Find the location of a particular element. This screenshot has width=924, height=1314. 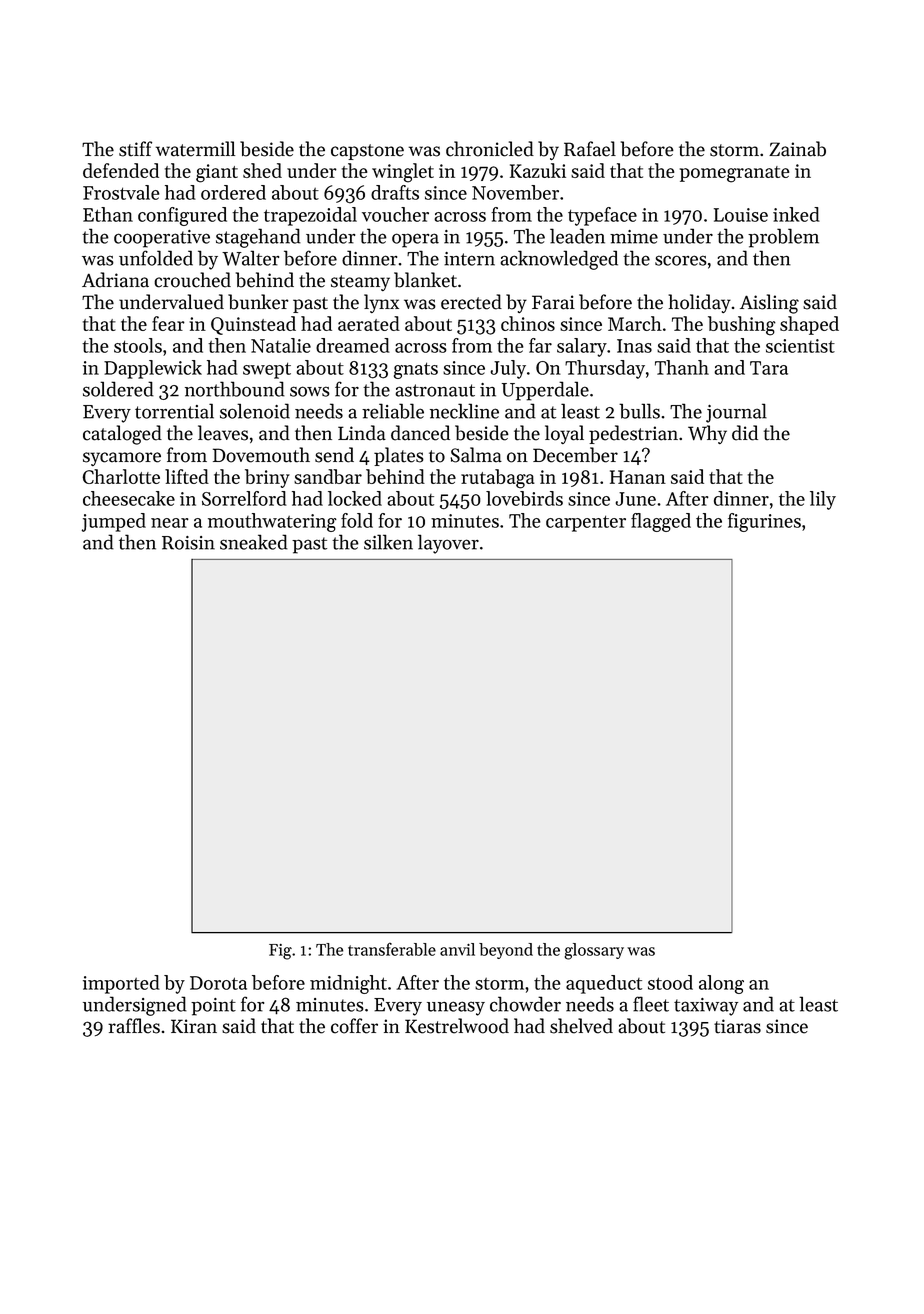

watermill is located at coordinates (195, 149).
